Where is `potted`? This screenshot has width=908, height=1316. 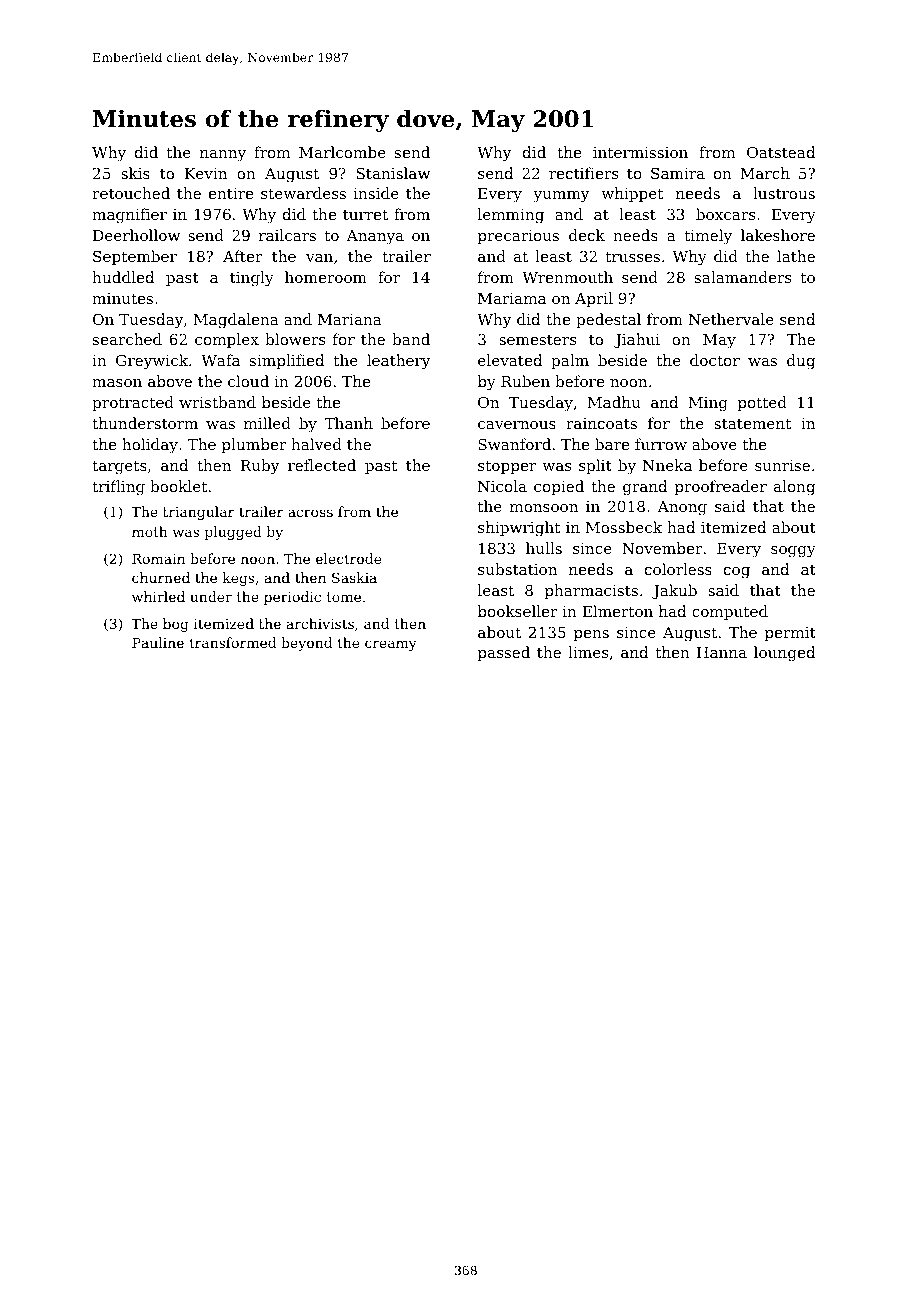 potted is located at coordinates (762, 403).
